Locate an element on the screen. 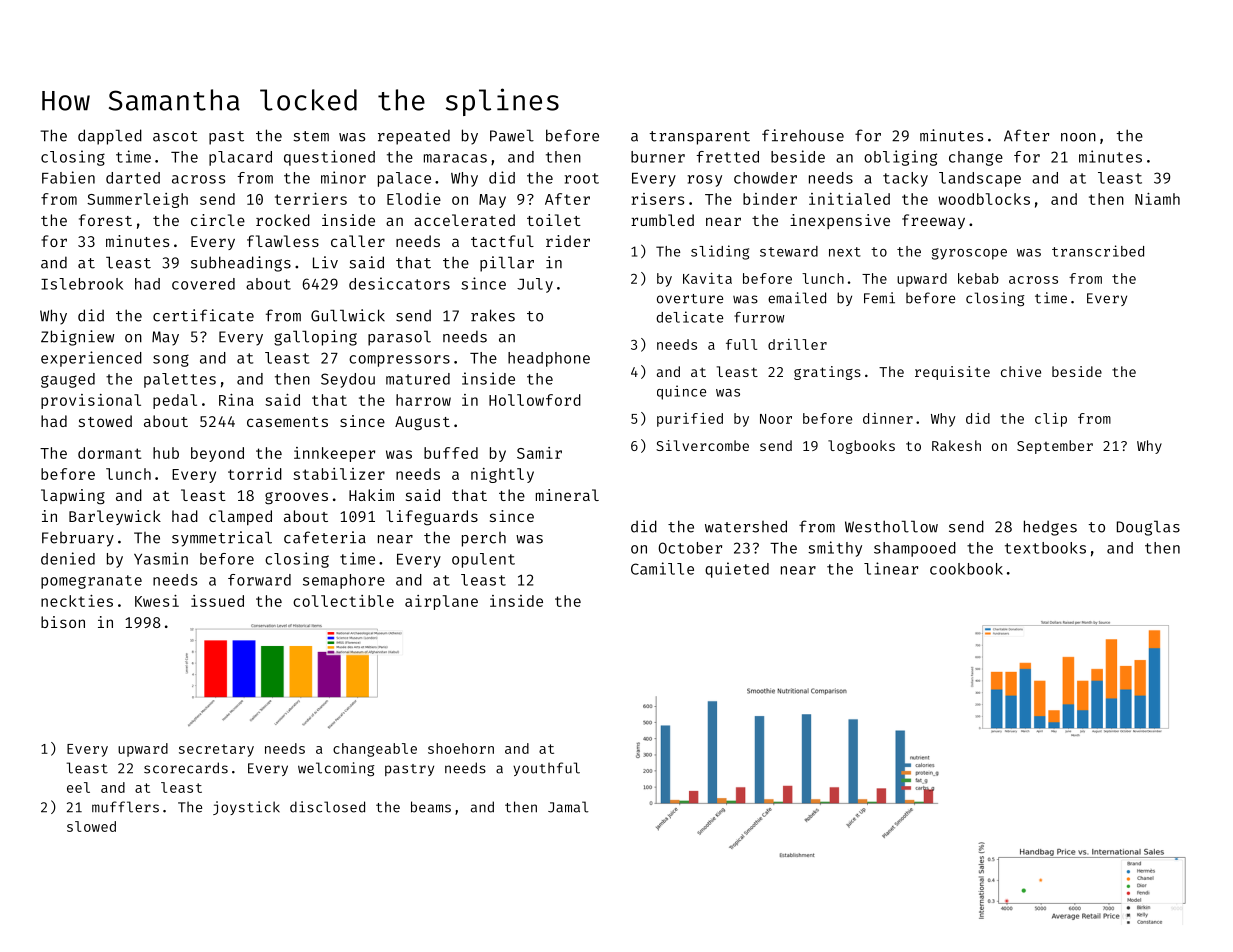  airplane is located at coordinates (441, 602).
